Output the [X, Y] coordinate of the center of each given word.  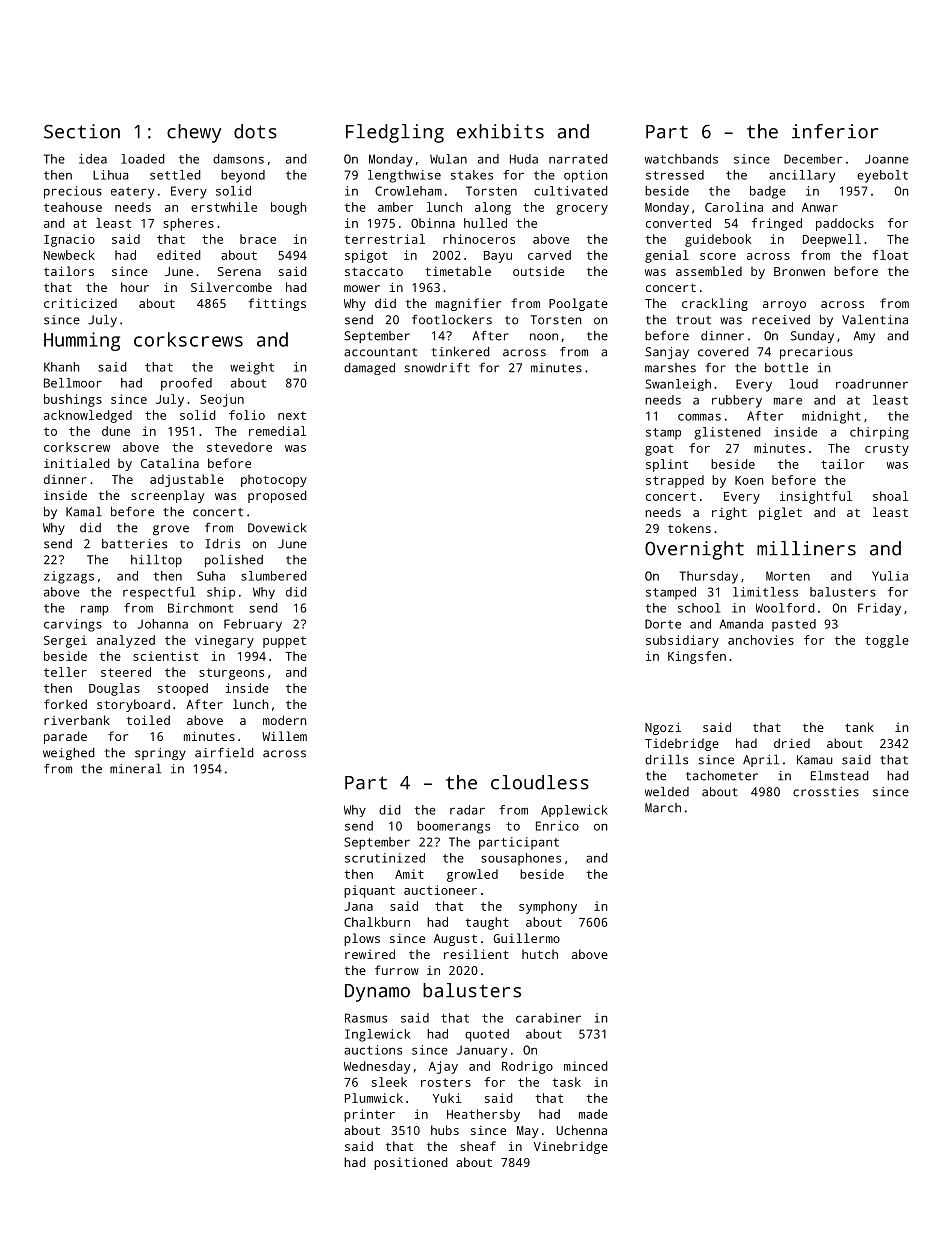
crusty [887, 450]
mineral [135, 769]
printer [369, 1115]
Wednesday [377, 1067]
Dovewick [277, 528]
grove [171, 530]
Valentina [875, 320]
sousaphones [521, 859]
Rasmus [366, 1018]
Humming [82, 341]
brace [258, 239]
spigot [366, 256]
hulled [485, 223]
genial [667, 256]
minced [586, 1066]
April [761, 761]
